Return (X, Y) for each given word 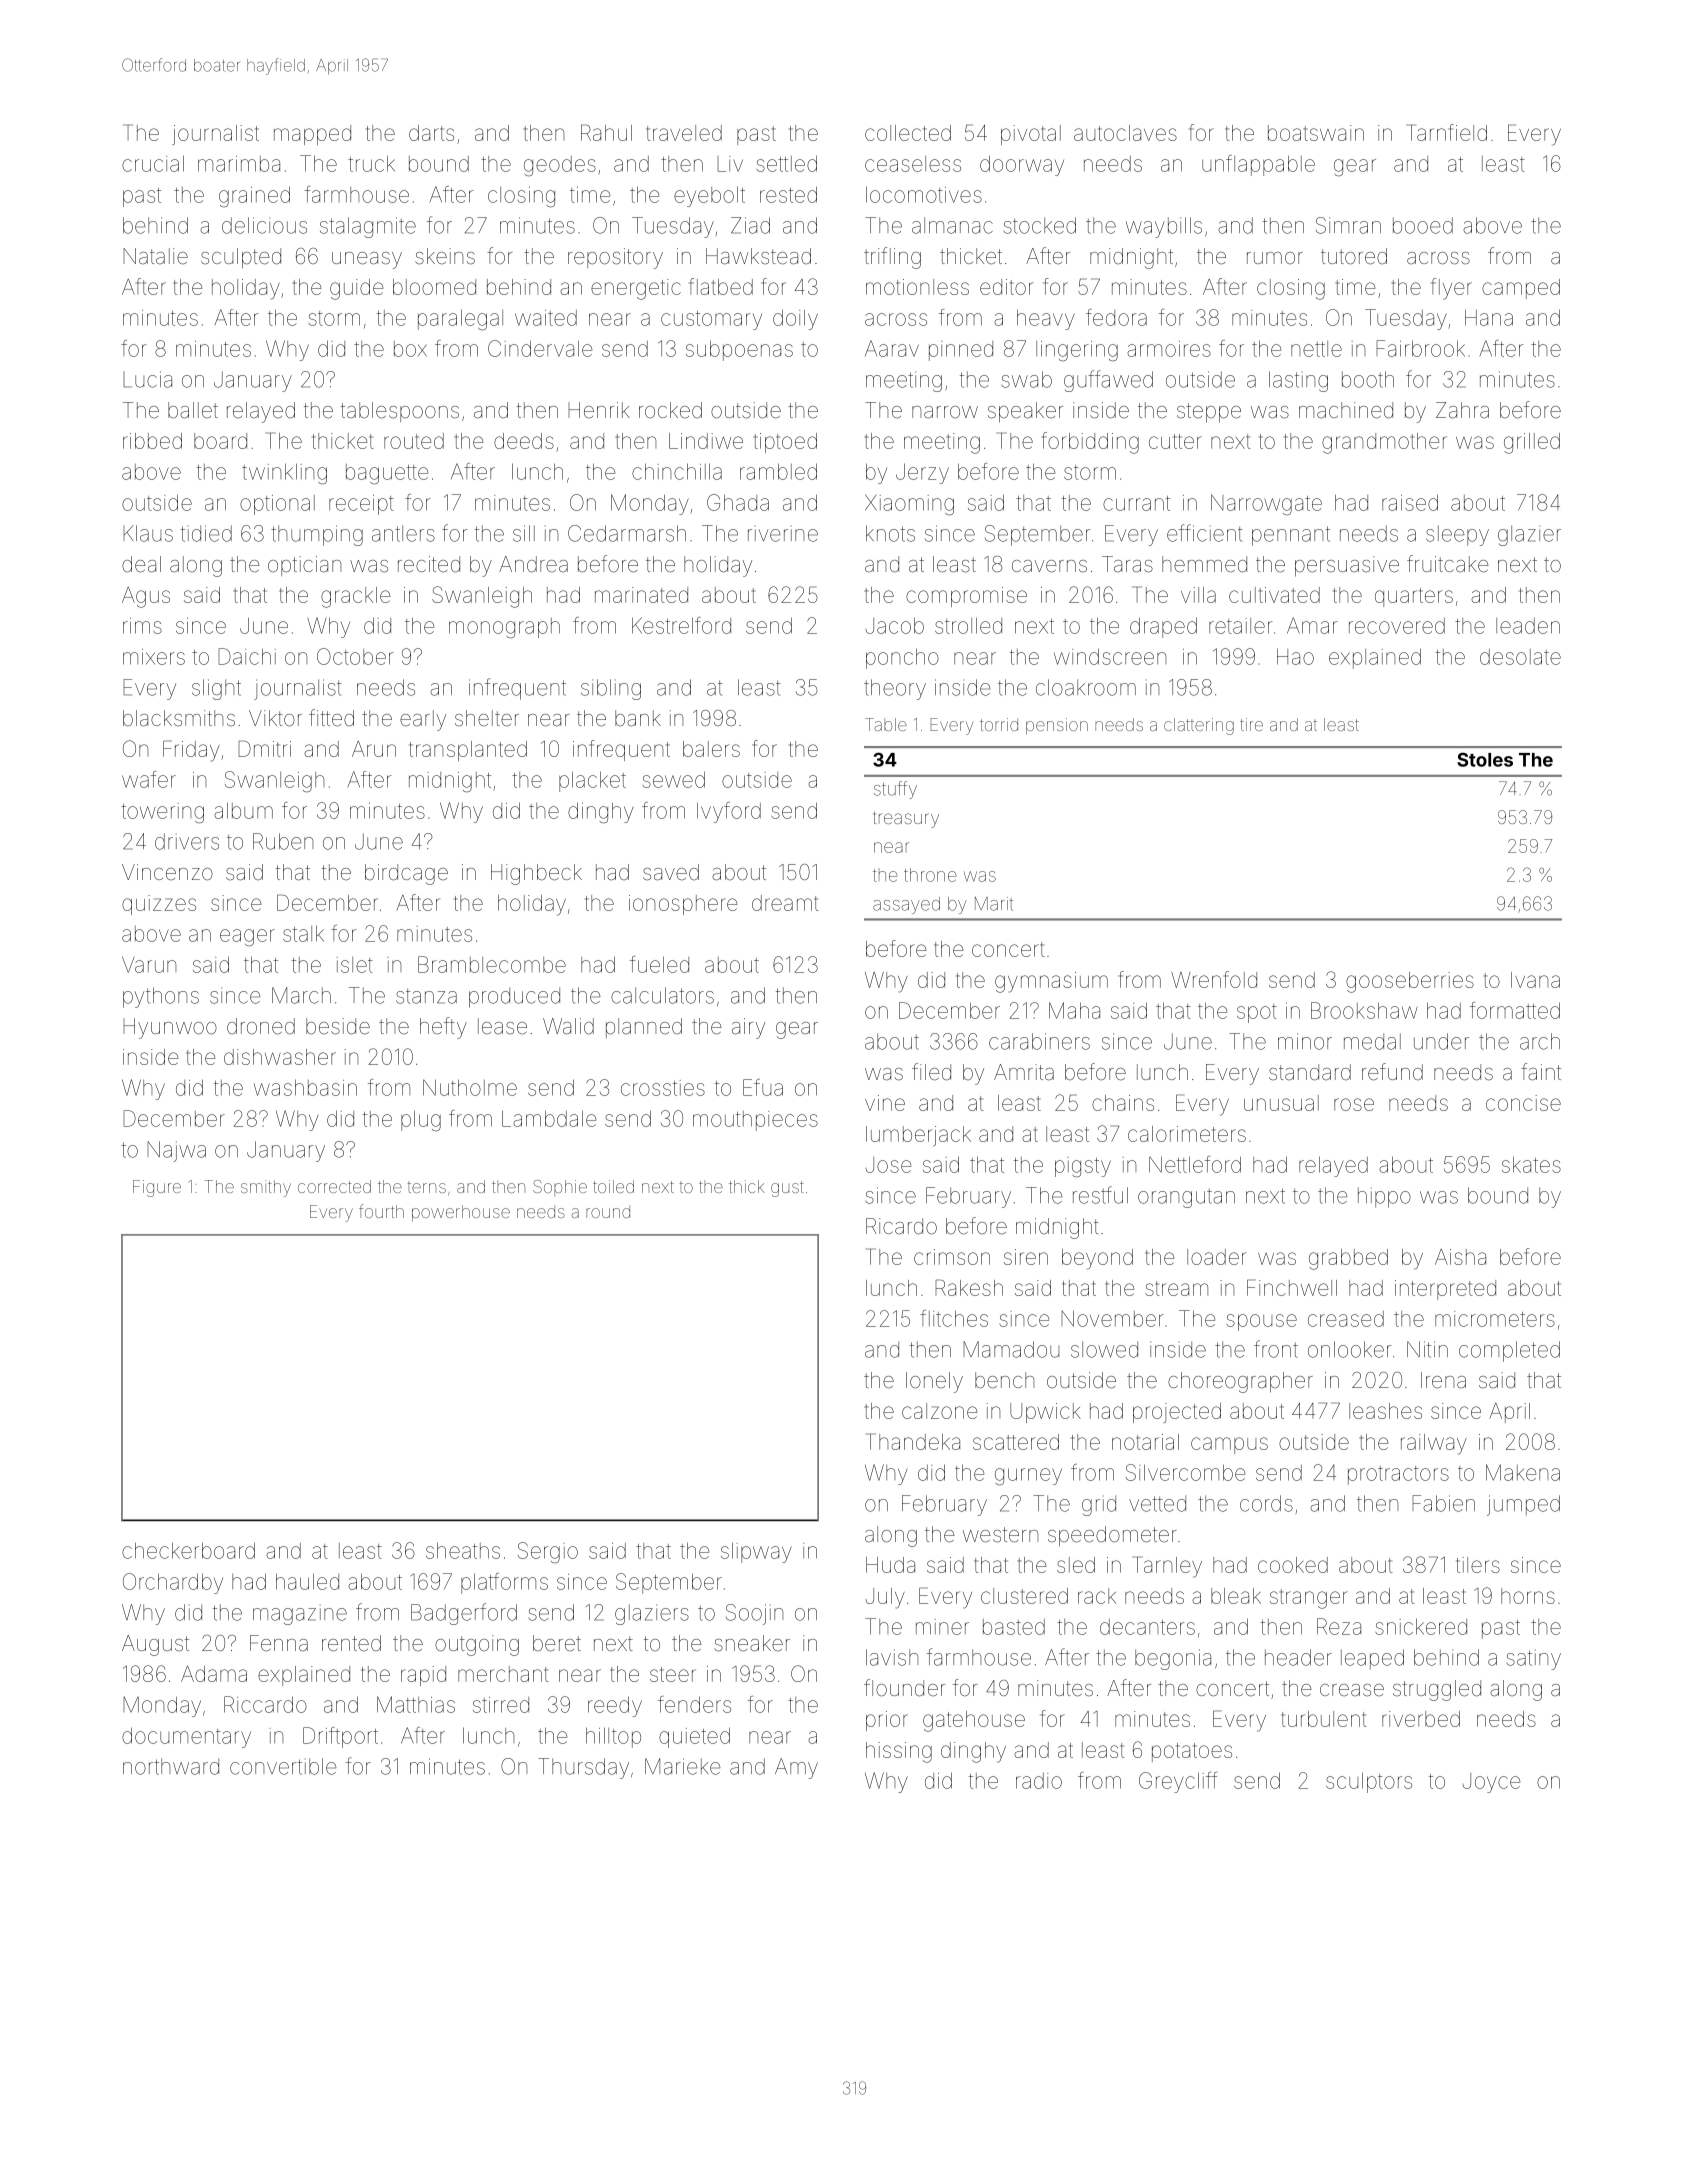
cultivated (1274, 595)
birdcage (406, 874)
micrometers (1495, 1319)
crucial (153, 163)
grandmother (1384, 443)
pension (1057, 726)
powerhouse (461, 1213)
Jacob (894, 625)
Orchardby (173, 1583)
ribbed (152, 441)
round (608, 1211)
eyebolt (709, 196)
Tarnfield (1446, 132)
